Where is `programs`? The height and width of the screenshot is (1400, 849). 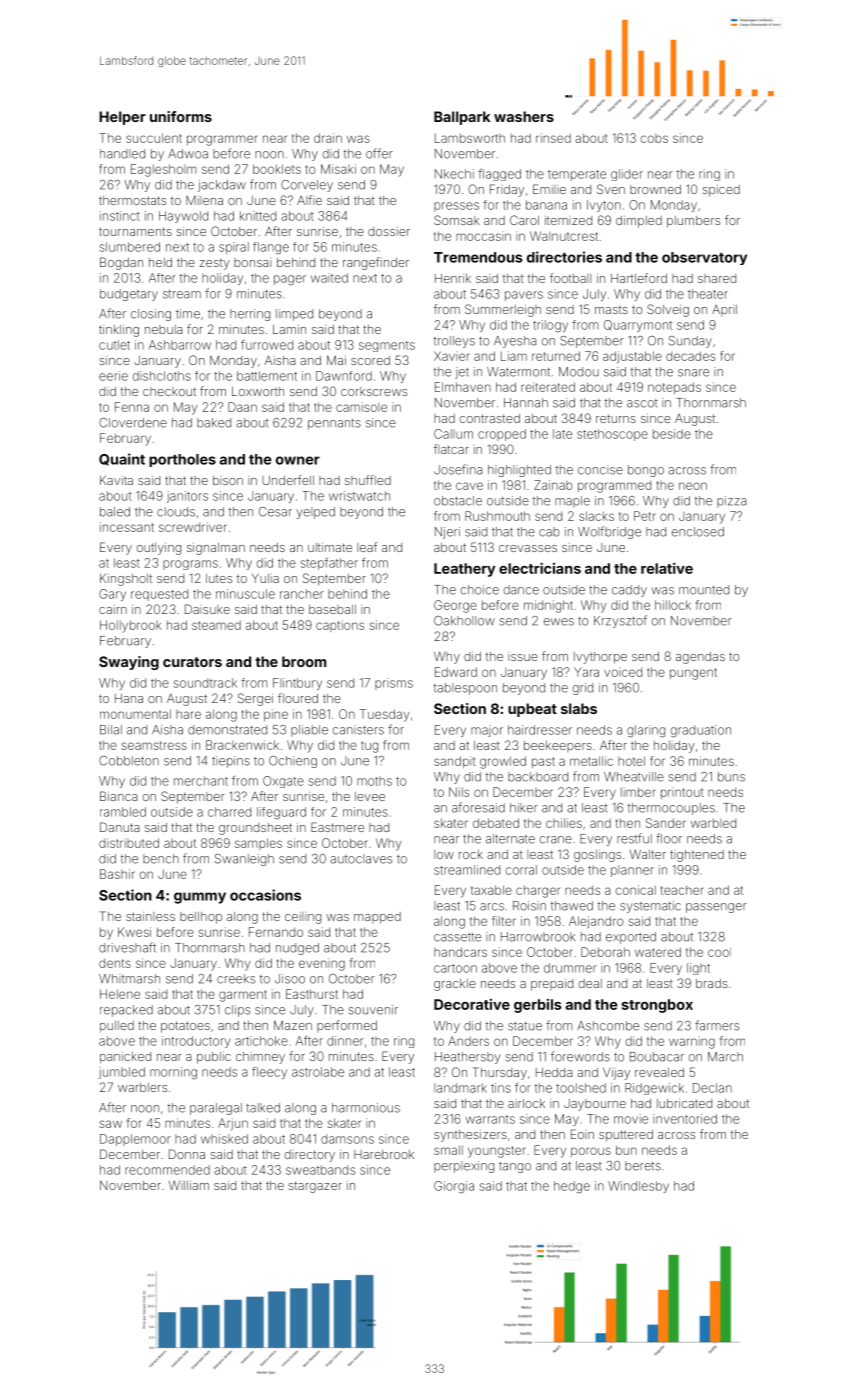 programs is located at coordinates (190, 565).
